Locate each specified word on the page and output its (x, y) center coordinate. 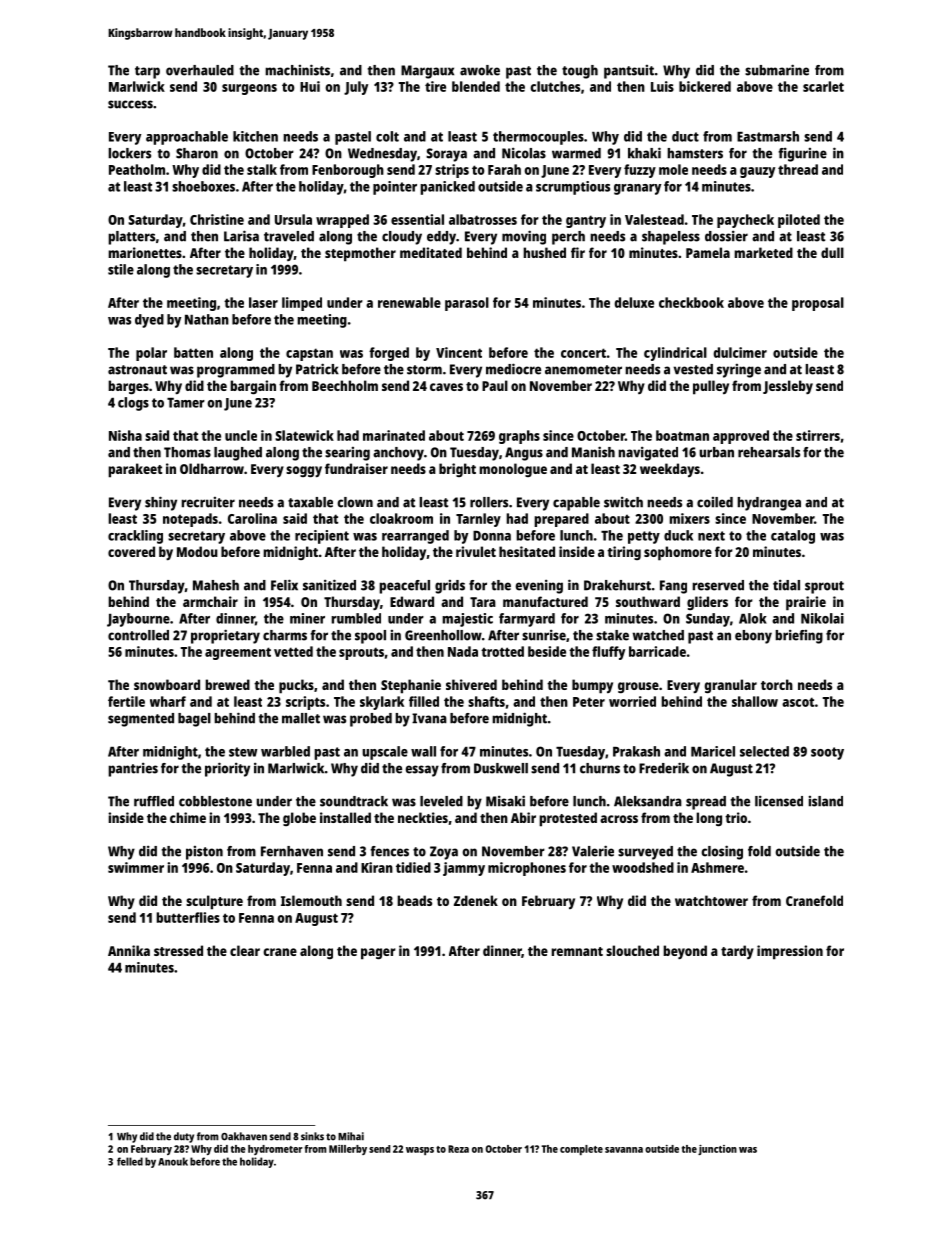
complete (581, 1150)
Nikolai (822, 618)
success (130, 104)
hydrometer (275, 1150)
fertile (126, 701)
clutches (555, 86)
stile (121, 269)
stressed (178, 950)
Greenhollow (443, 635)
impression (790, 952)
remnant (577, 951)
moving (524, 237)
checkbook (691, 302)
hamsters (695, 153)
